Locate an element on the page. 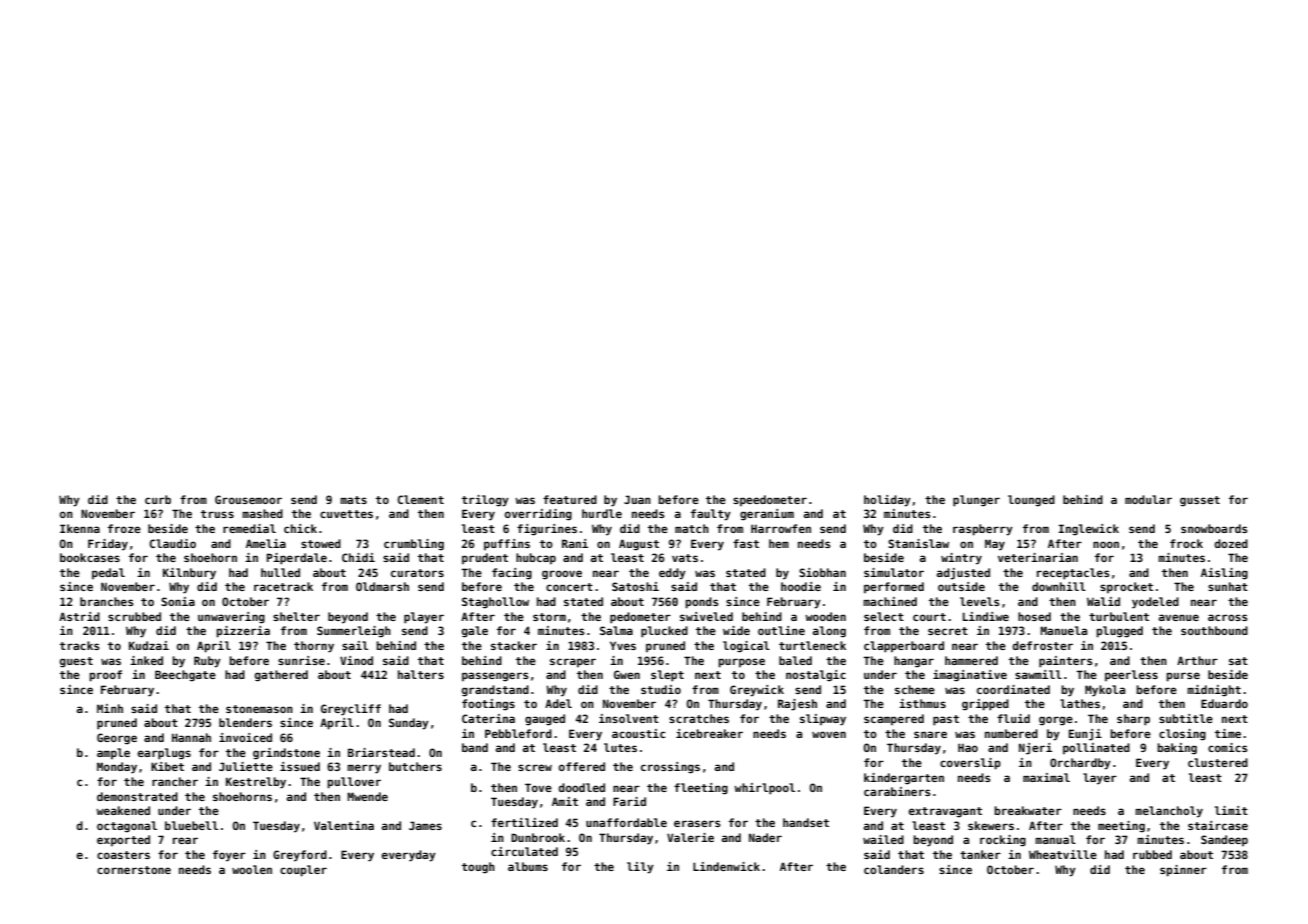  purse is located at coordinates (1183, 677).
